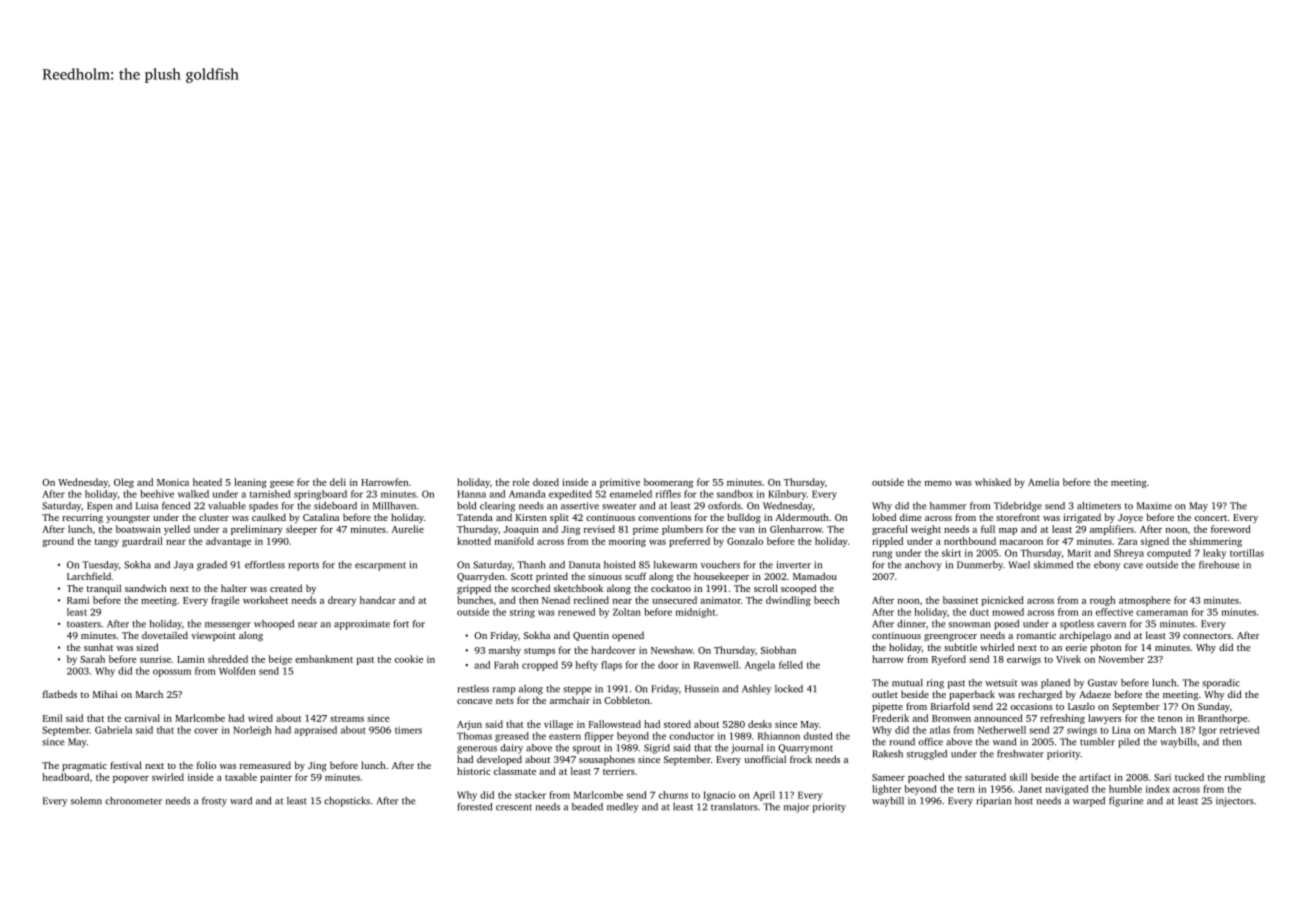 This screenshot has width=1308, height=924. Describe the element at coordinates (1245, 778) in the screenshot. I see `rumbling` at that location.
